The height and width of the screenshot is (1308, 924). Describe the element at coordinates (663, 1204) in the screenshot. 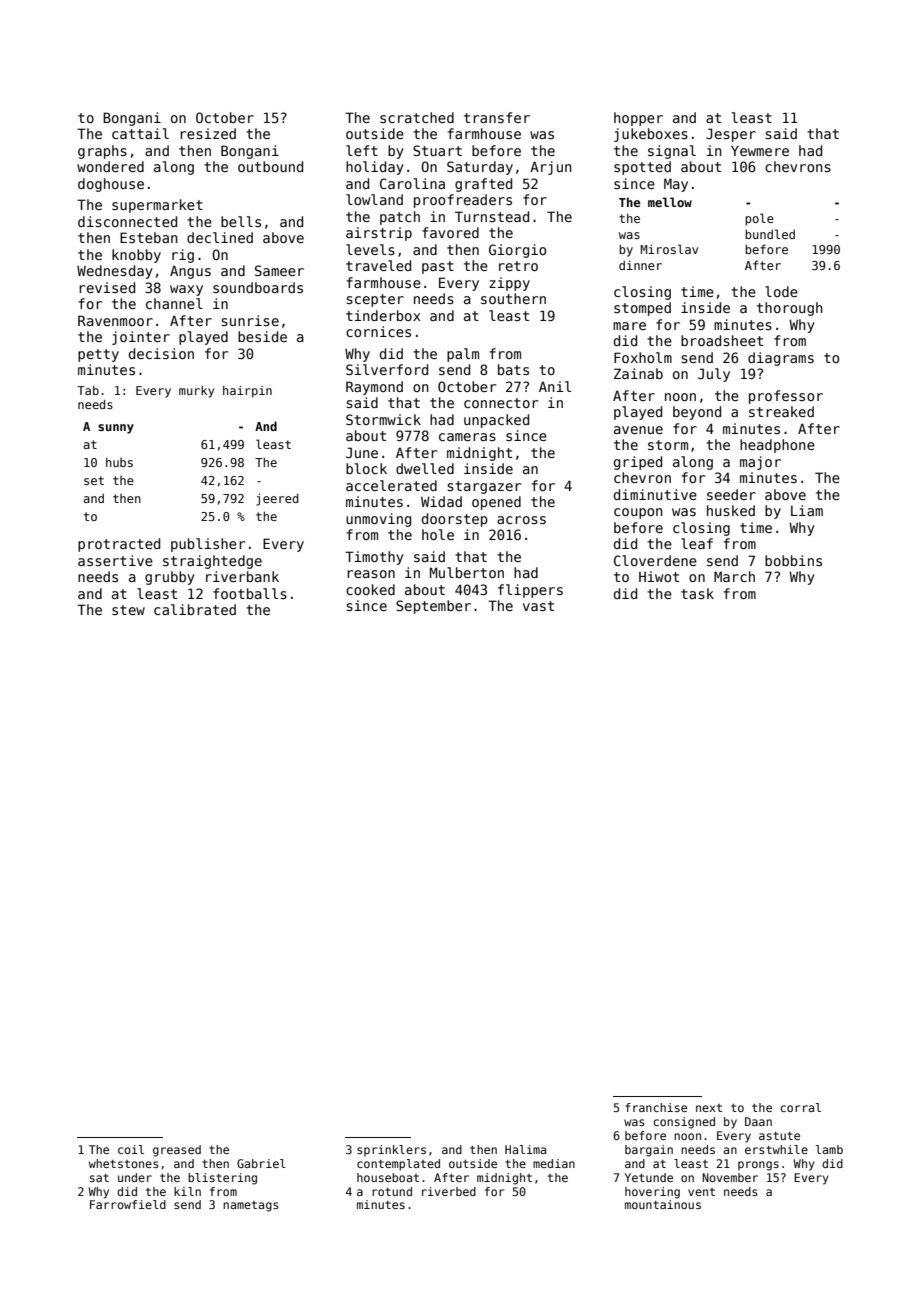

I see `mountainous` at that location.
